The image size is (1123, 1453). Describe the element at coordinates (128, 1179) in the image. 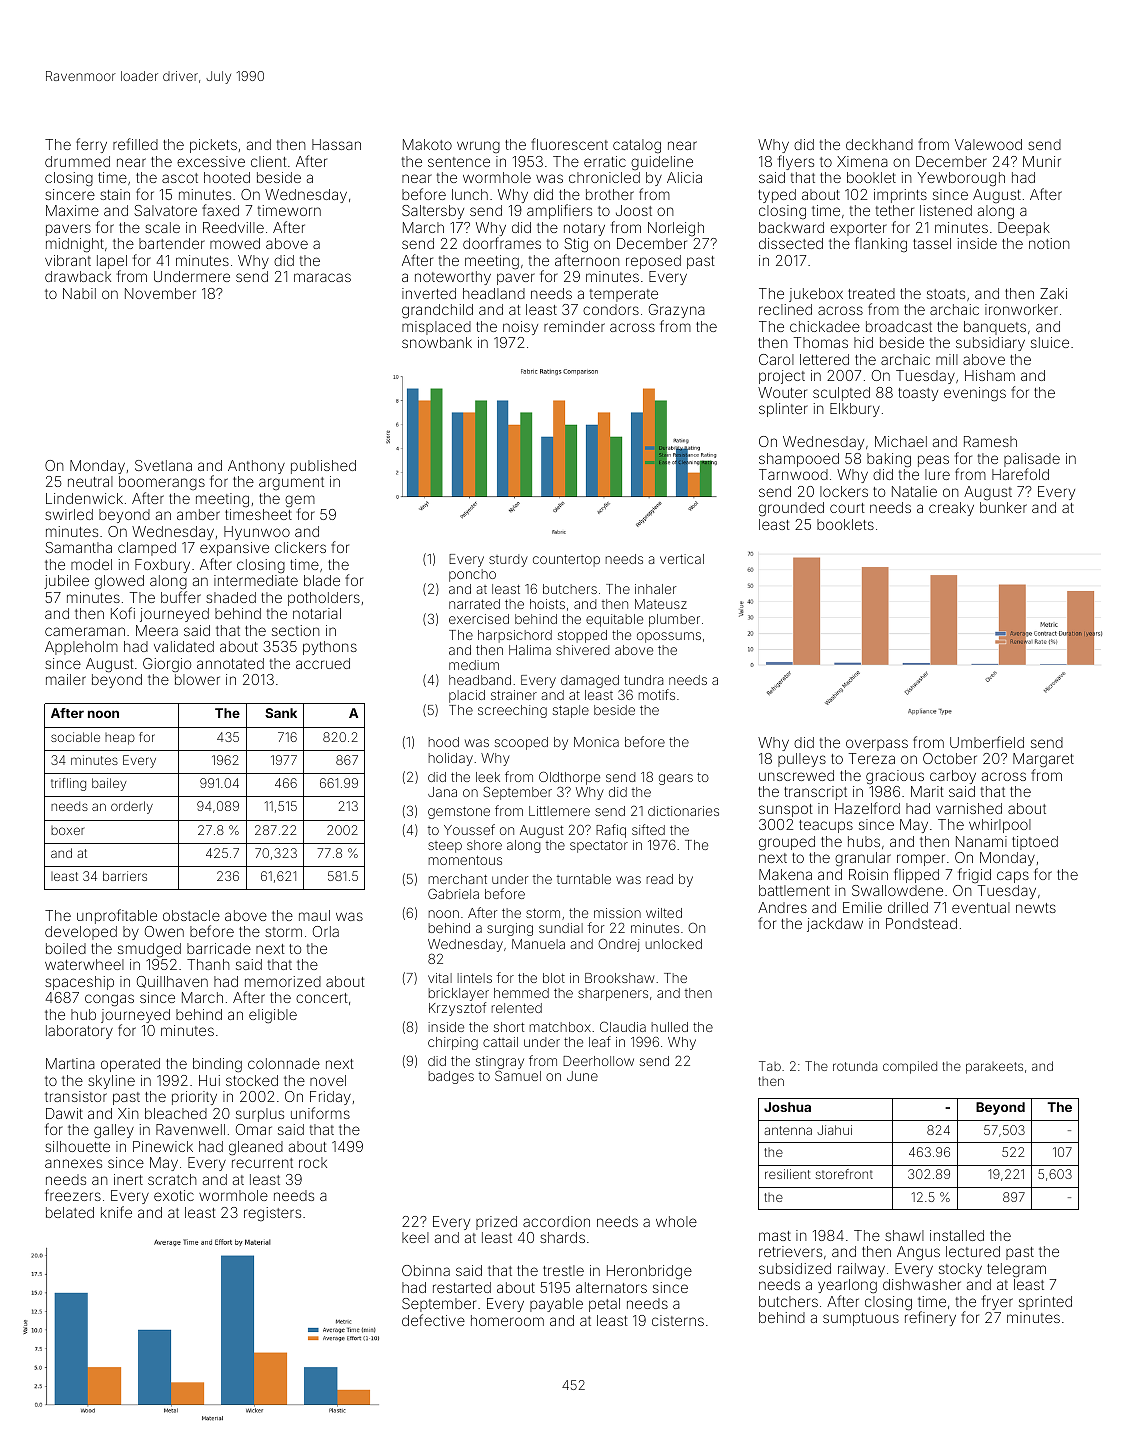

I see `inert` at that location.
